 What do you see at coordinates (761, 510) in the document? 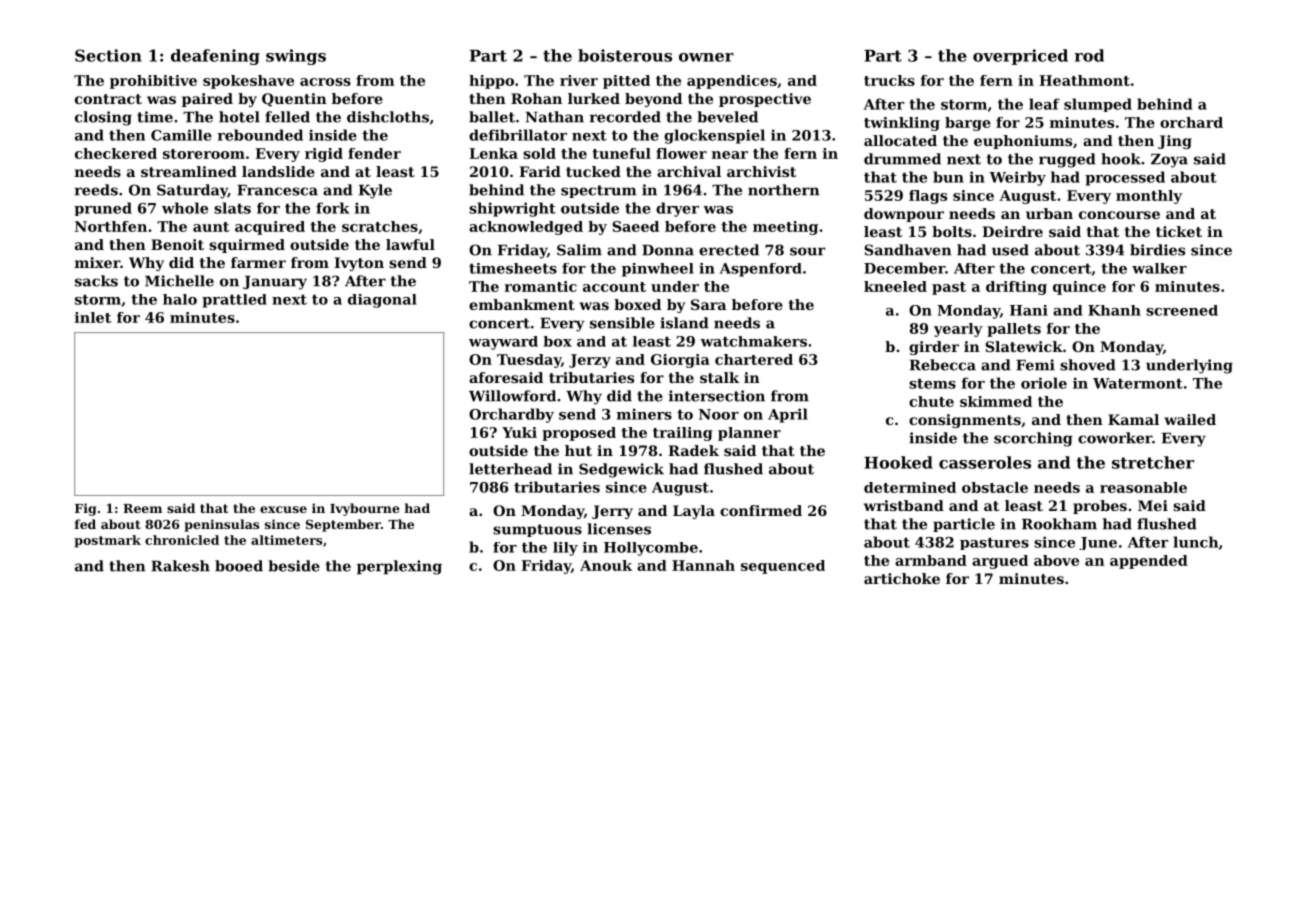
I see `confirmed` at bounding box center [761, 510].
